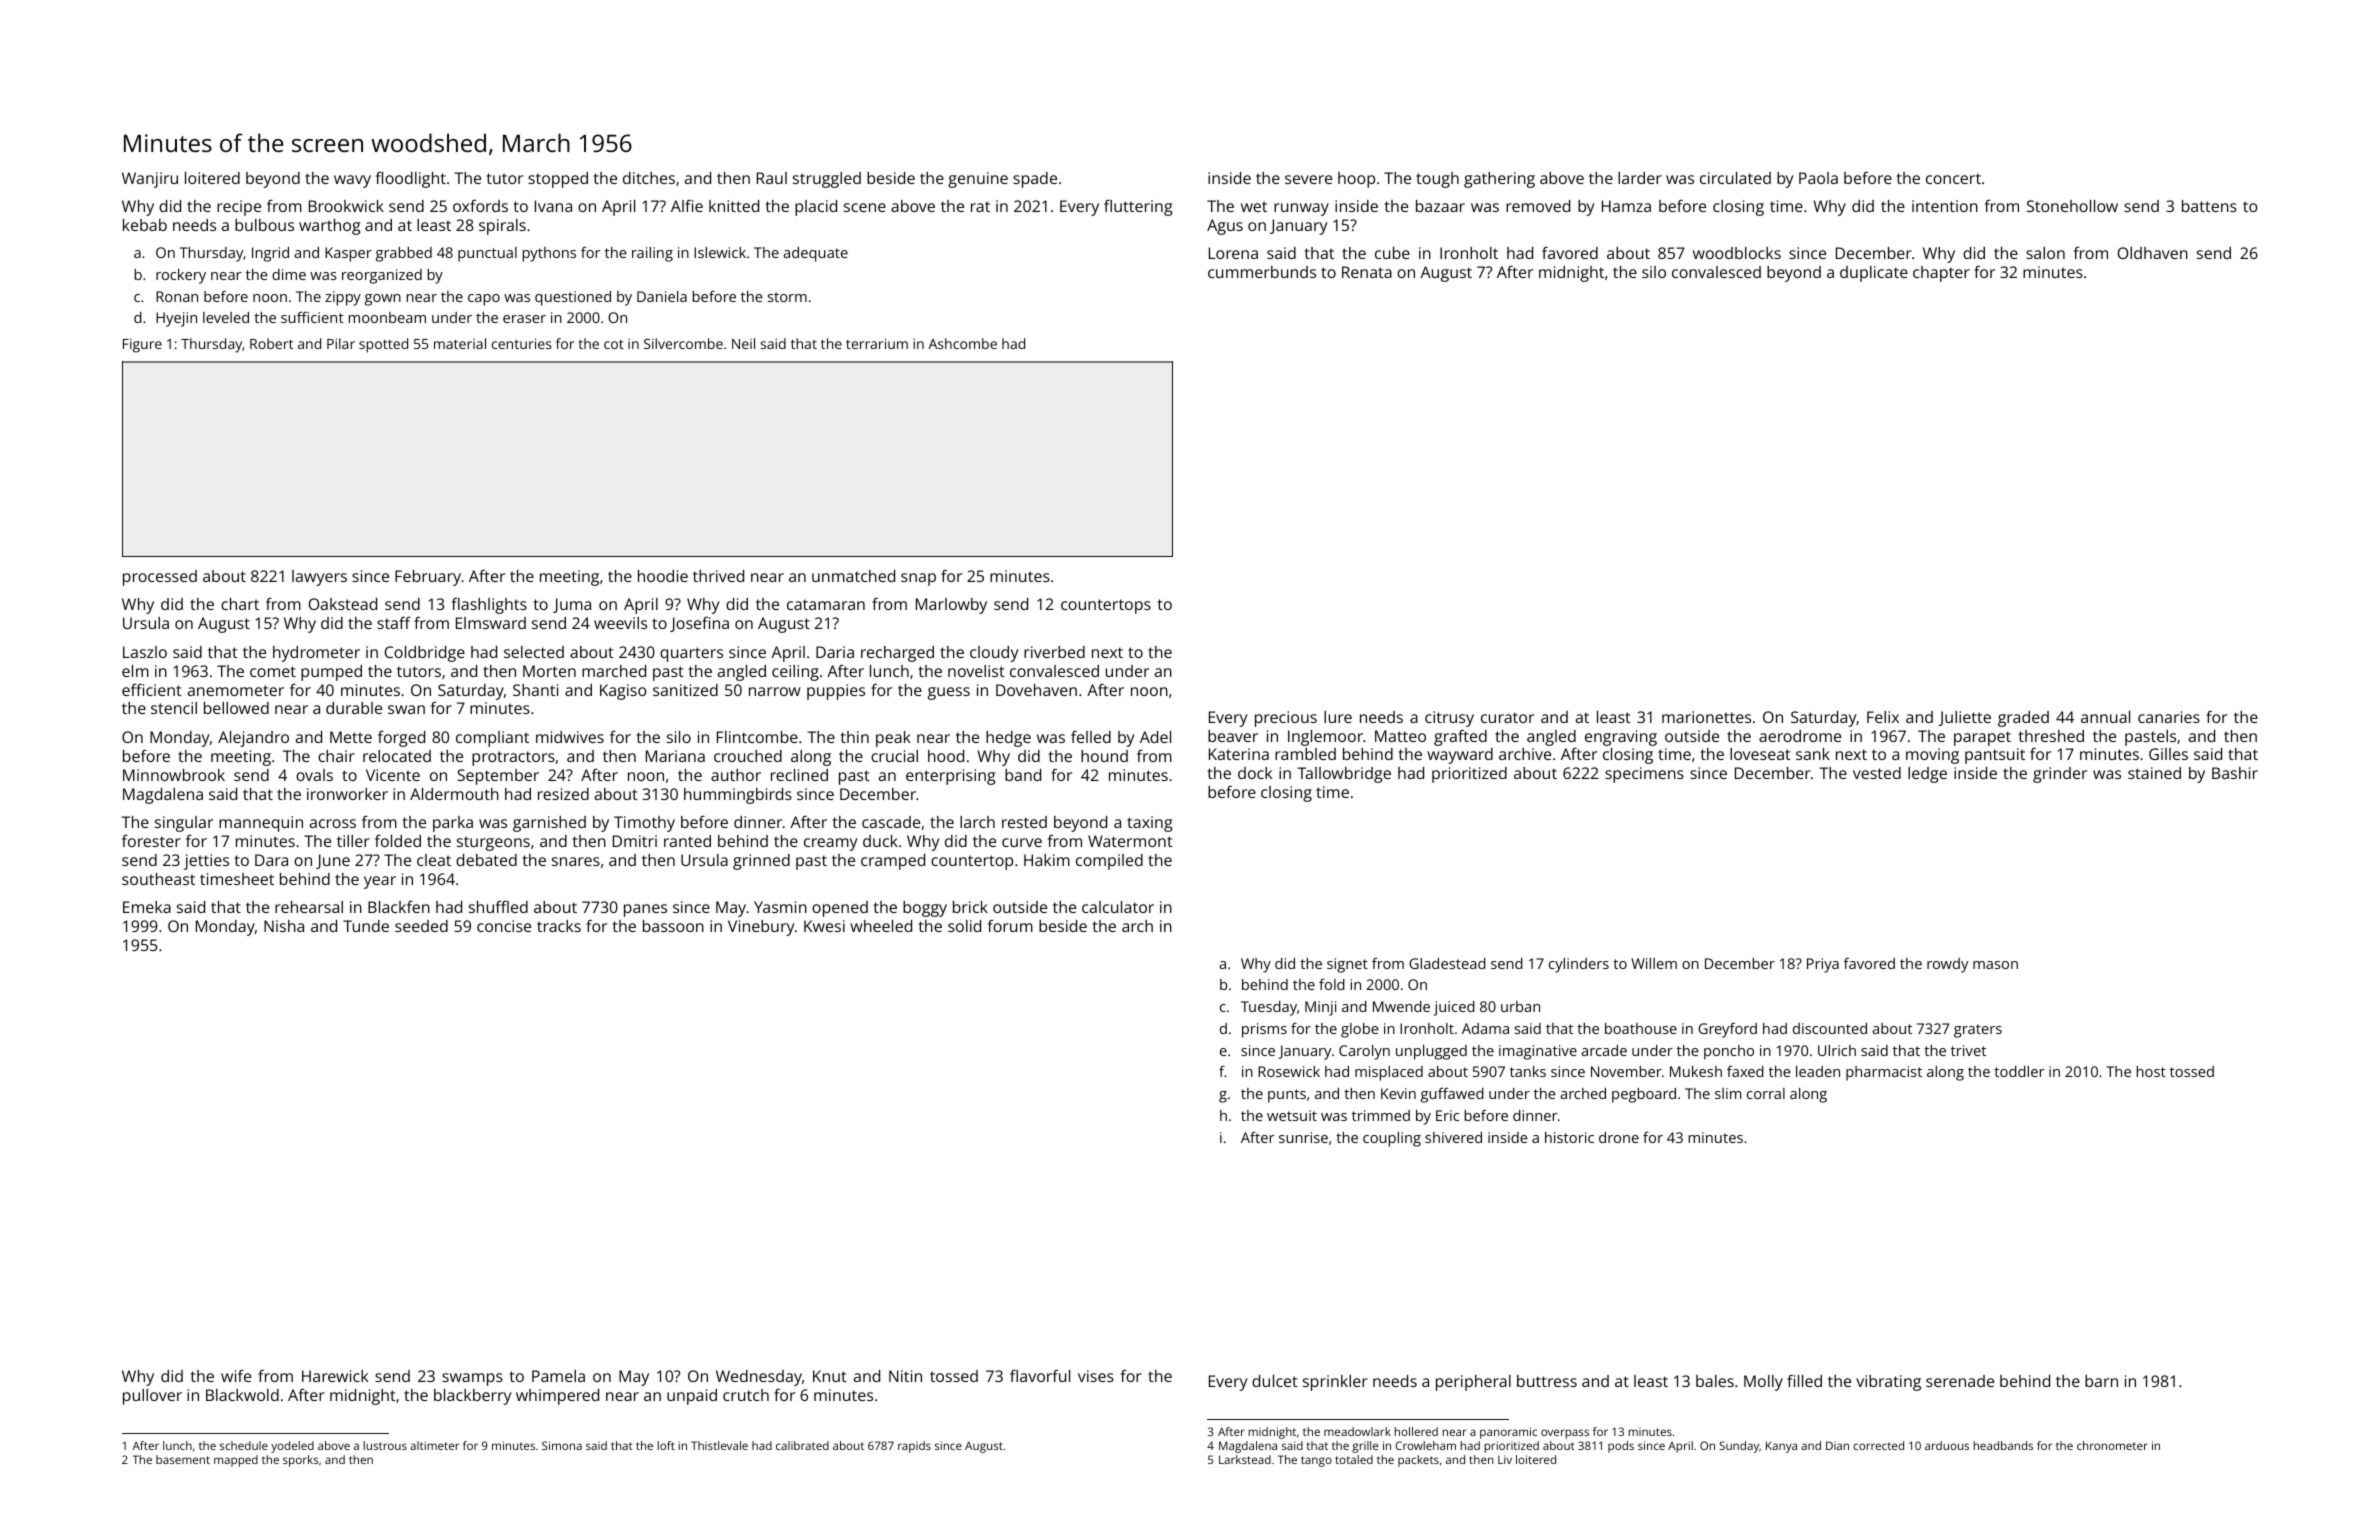 The image size is (2380, 1540). I want to click on Wanjiru, so click(150, 180).
